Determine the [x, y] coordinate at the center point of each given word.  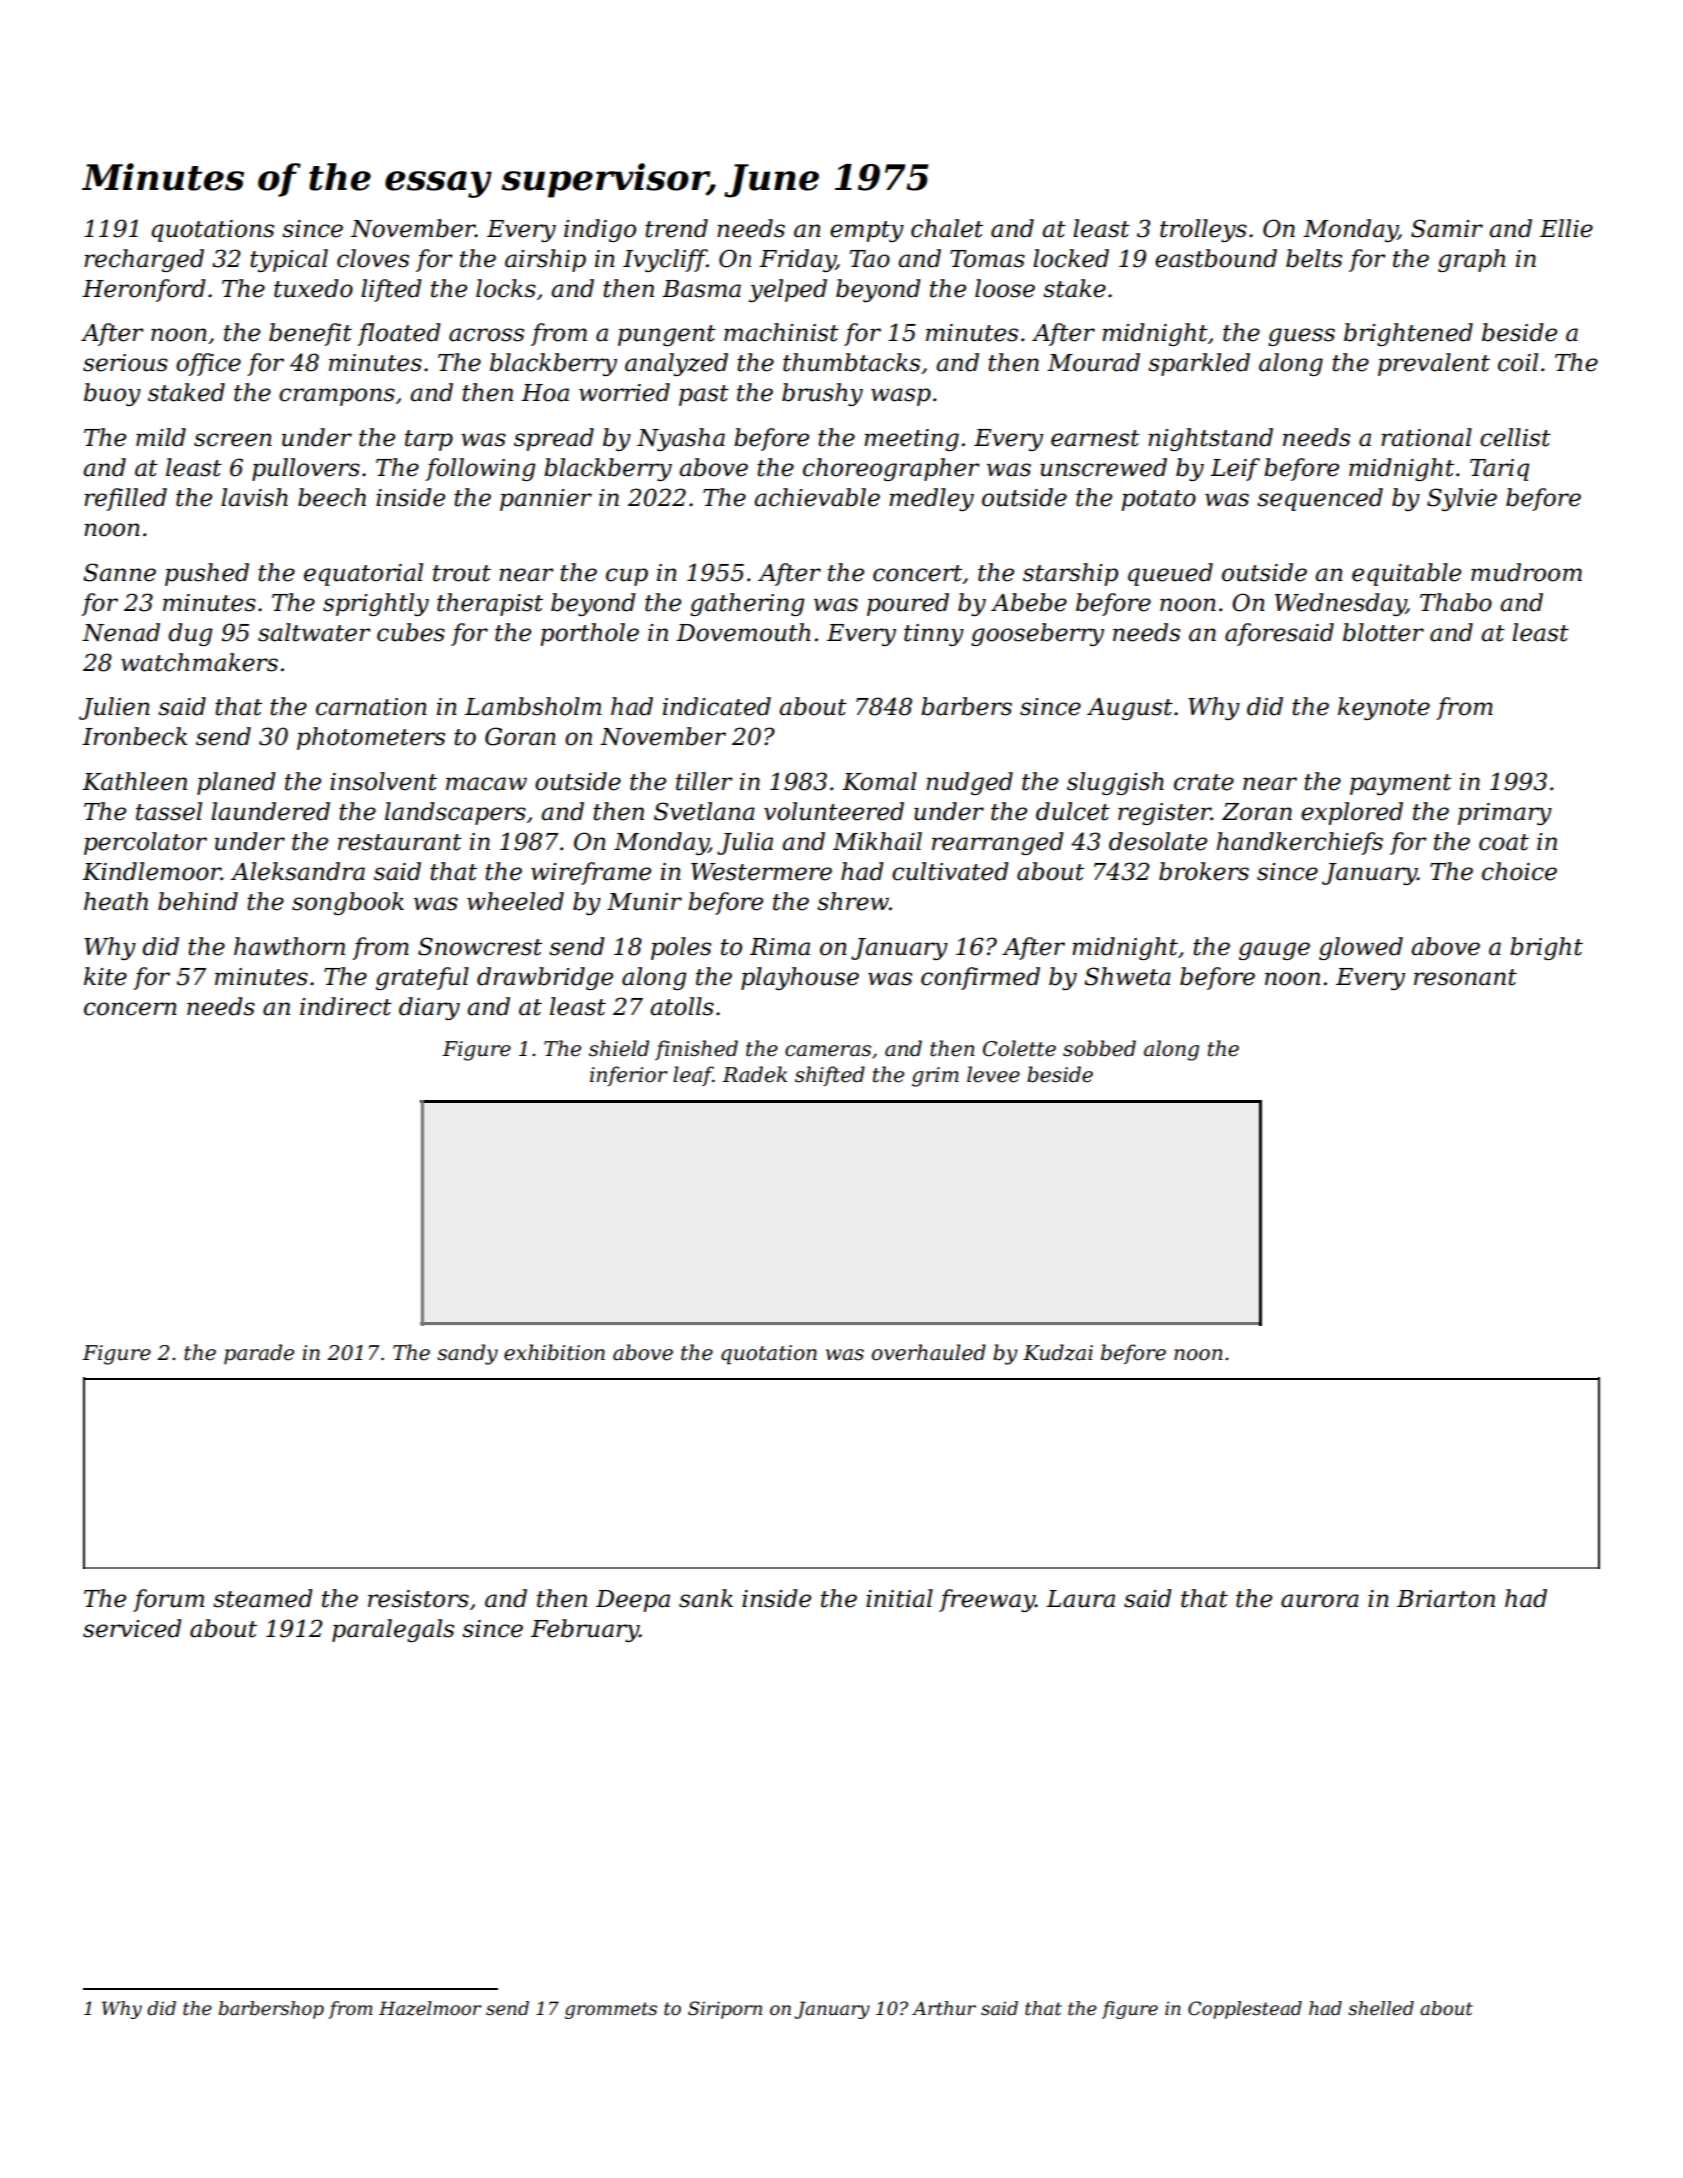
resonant [1465, 977]
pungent [667, 335]
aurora [1320, 1601]
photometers [371, 738]
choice [1519, 871]
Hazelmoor [430, 2008]
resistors [418, 1599]
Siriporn [725, 2010]
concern [130, 1009]
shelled [1381, 2008]
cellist [1515, 437]
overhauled [929, 1352]
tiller [704, 781]
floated [399, 334]
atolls [682, 1006]
